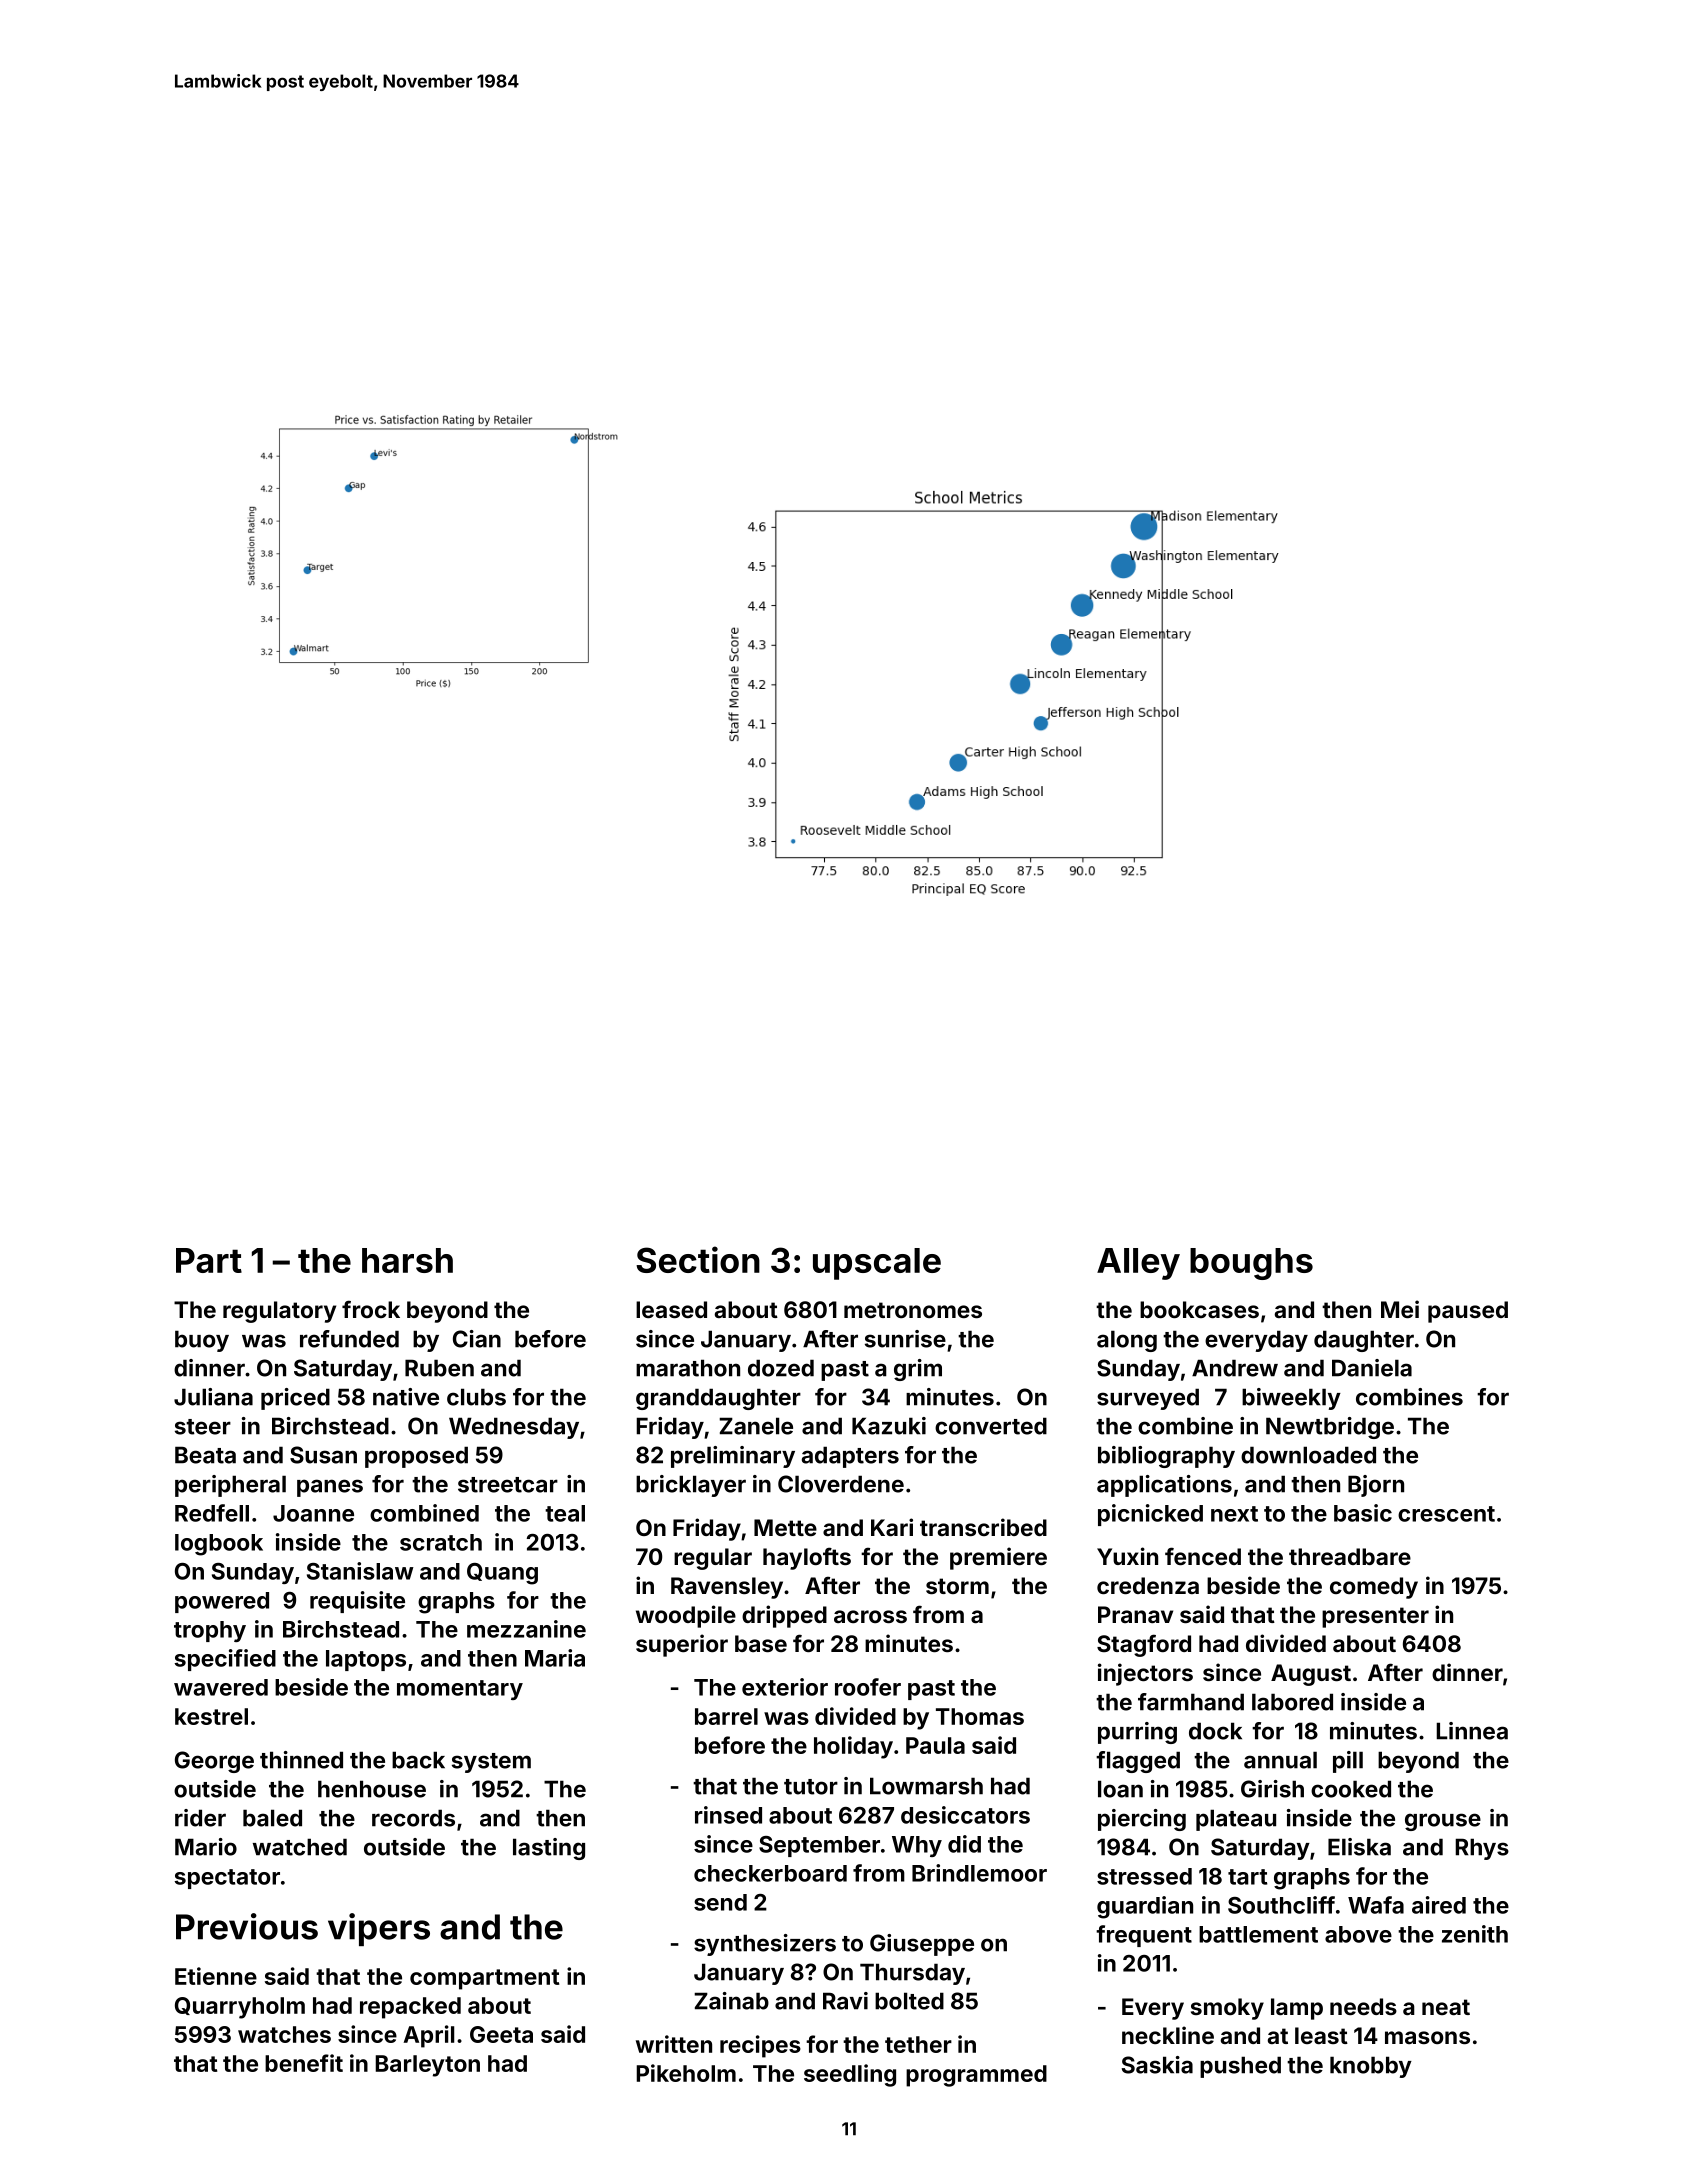 The height and width of the screenshot is (2178, 1683). Describe the element at coordinates (372, 1789) in the screenshot. I see `henhouse` at that location.
